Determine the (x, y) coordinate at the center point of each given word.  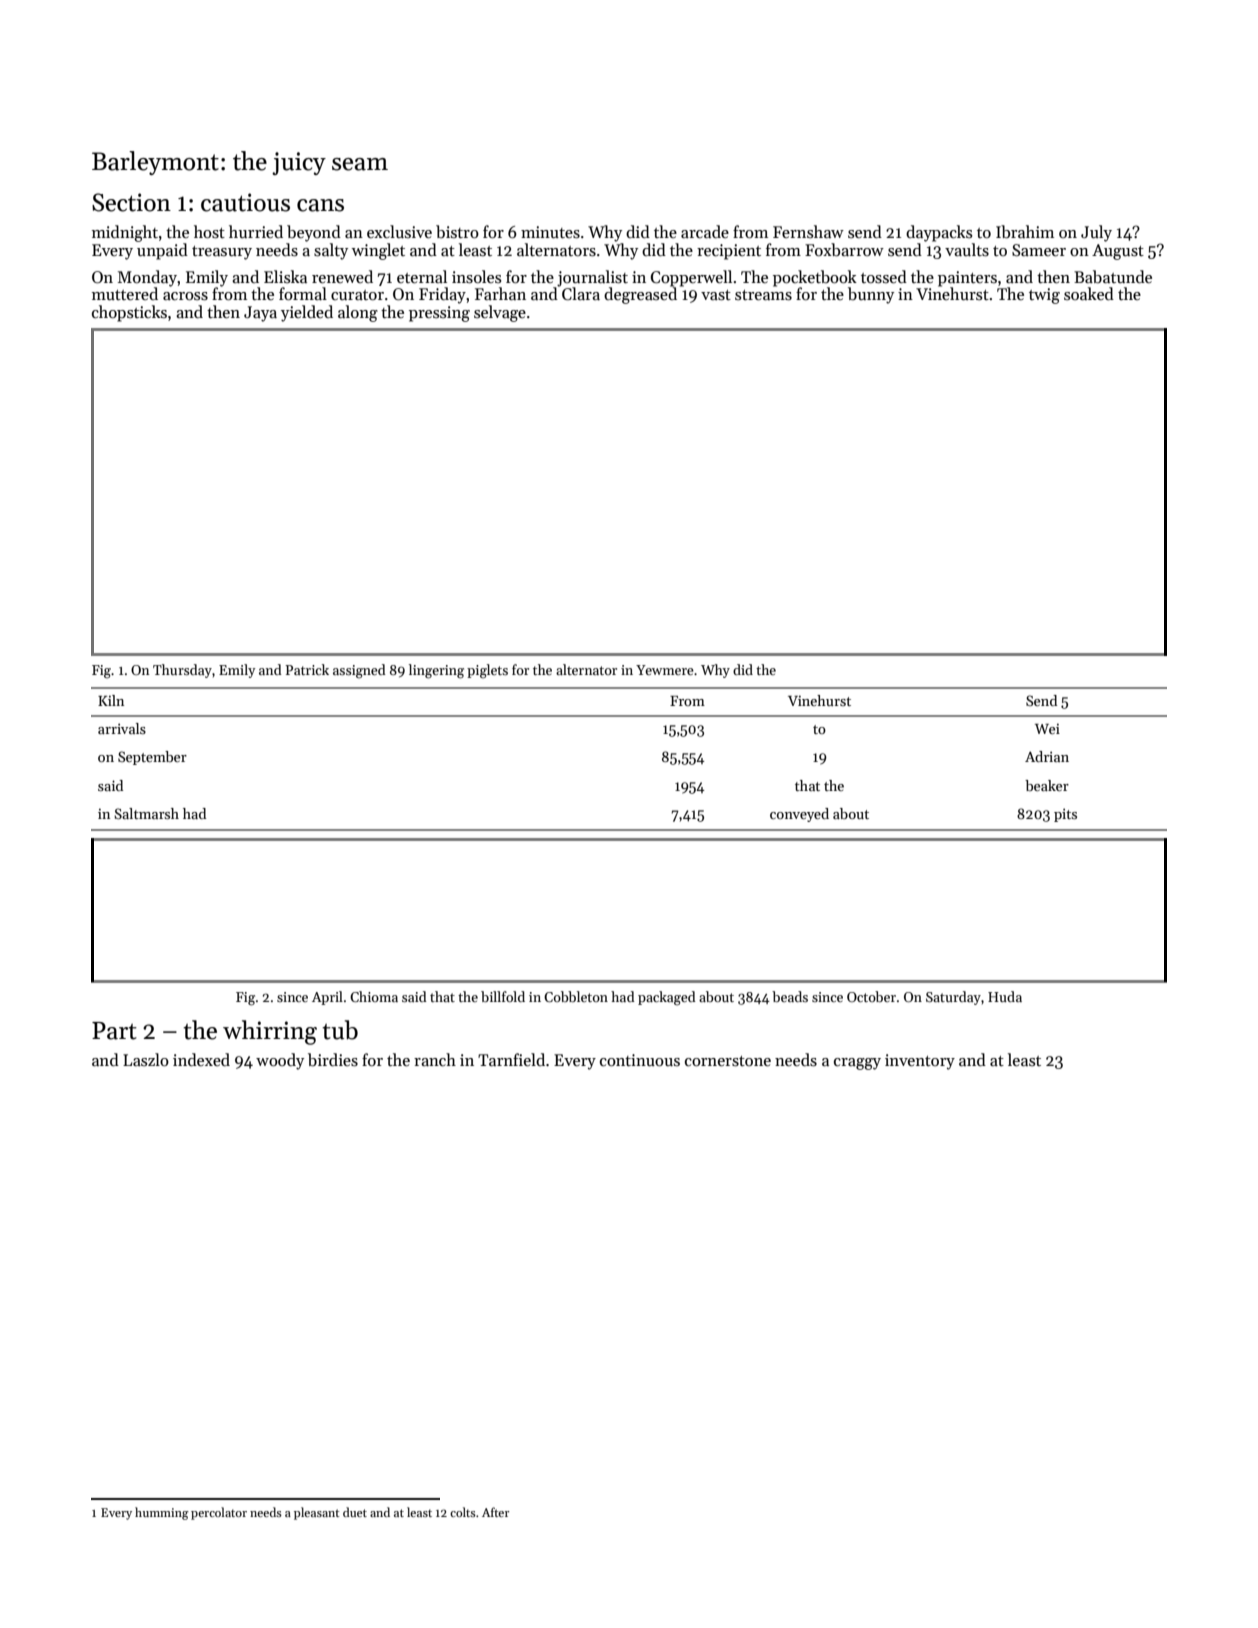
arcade (705, 231)
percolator (219, 1513)
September (152, 758)
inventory (920, 1062)
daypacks (939, 233)
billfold (503, 996)
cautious (245, 202)
